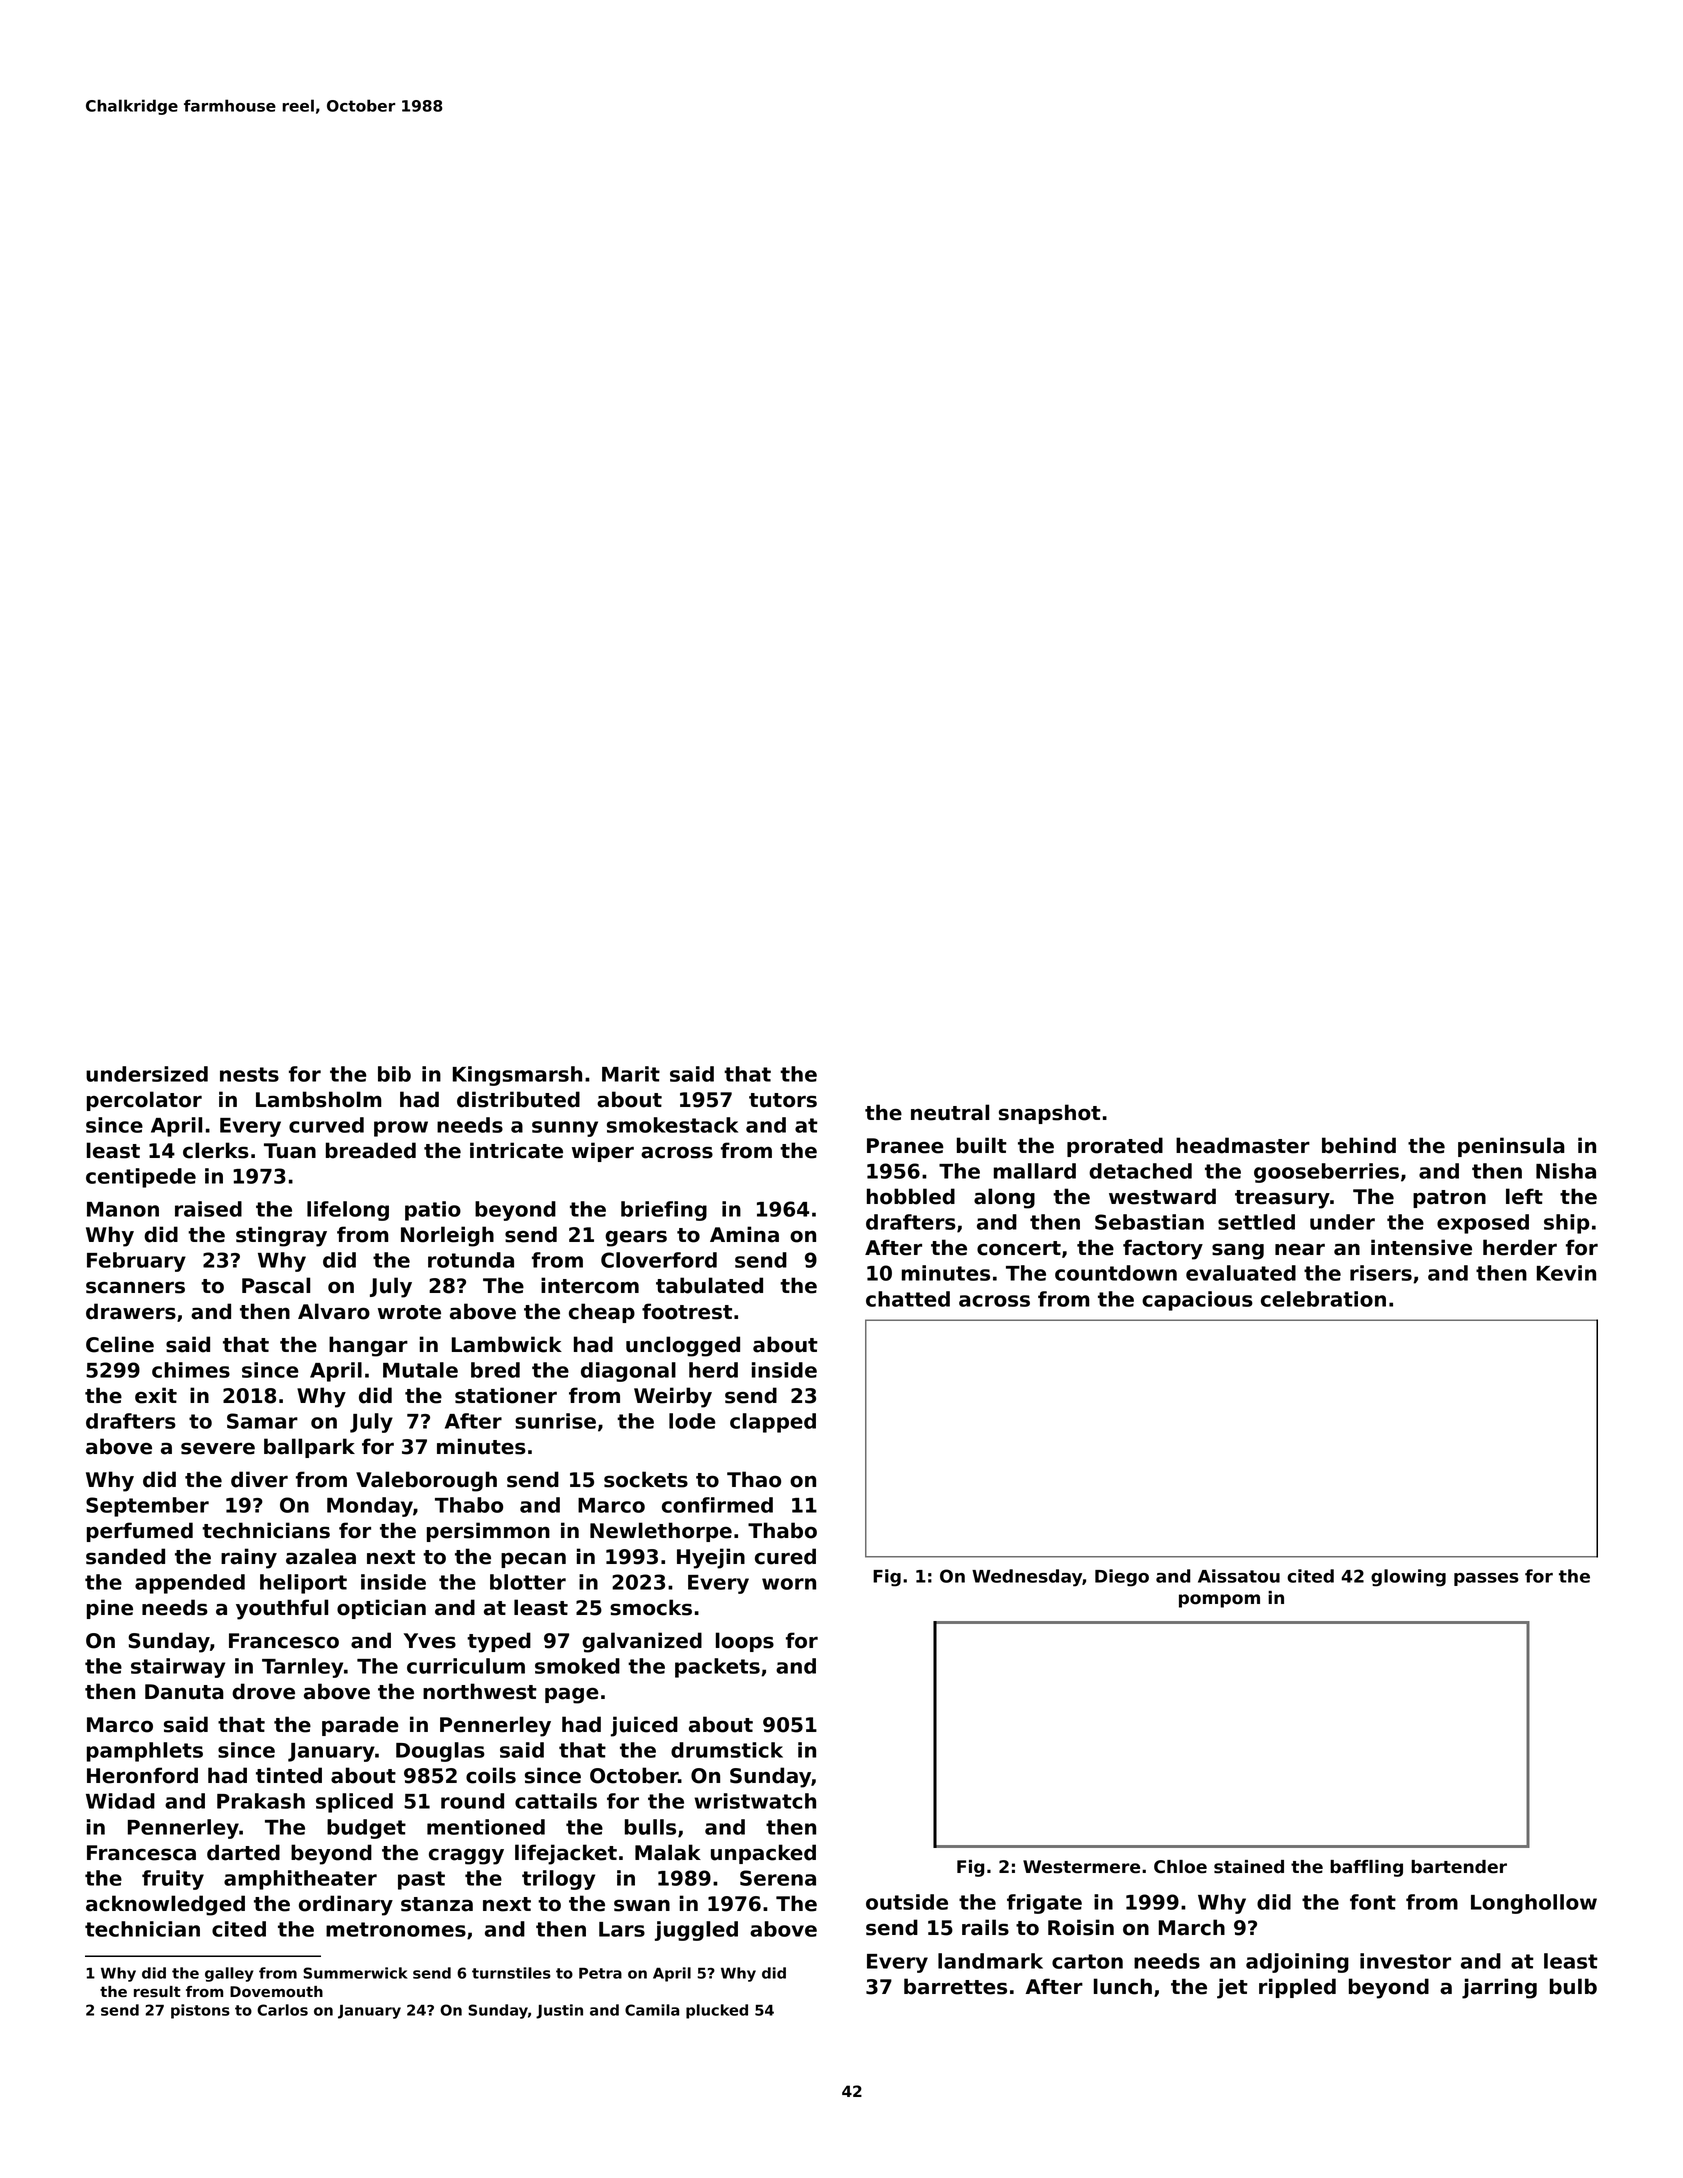 Image resolution: width=1683 pixels, height=2178 pixels. I want to click on lunch, so click(1123, 1986).
